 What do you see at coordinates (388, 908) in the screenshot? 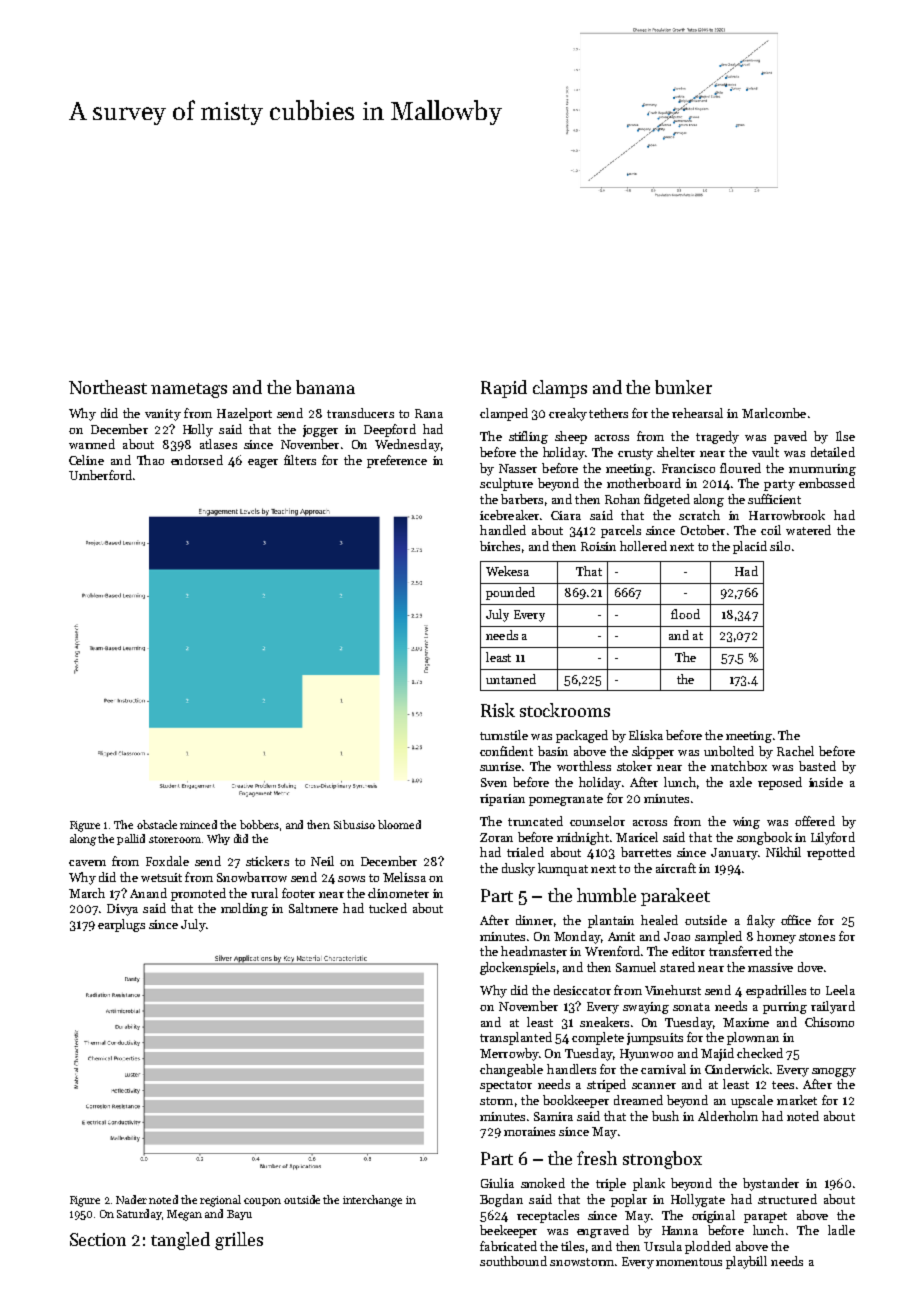
I see `tucked` at bounding box center [388, 908].
